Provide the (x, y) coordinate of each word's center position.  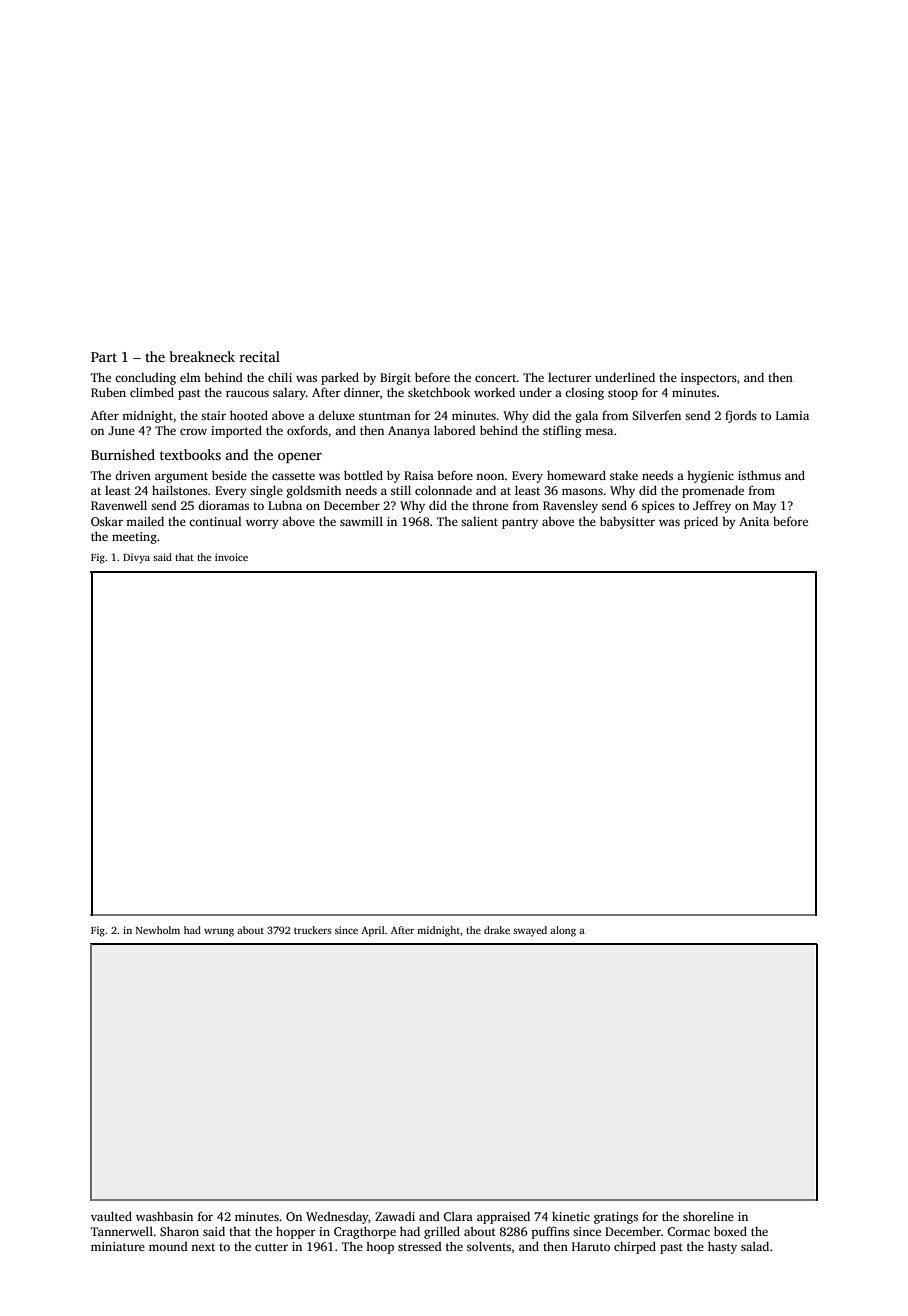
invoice (231, 557)
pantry (520, 523)
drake (497, 930)
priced (701, 522)
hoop (380, 1248)
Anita (754, 521)
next (203, 1247)
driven (133, 475)
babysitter (627, 522)
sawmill (361, 521)
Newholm (158, 930)
